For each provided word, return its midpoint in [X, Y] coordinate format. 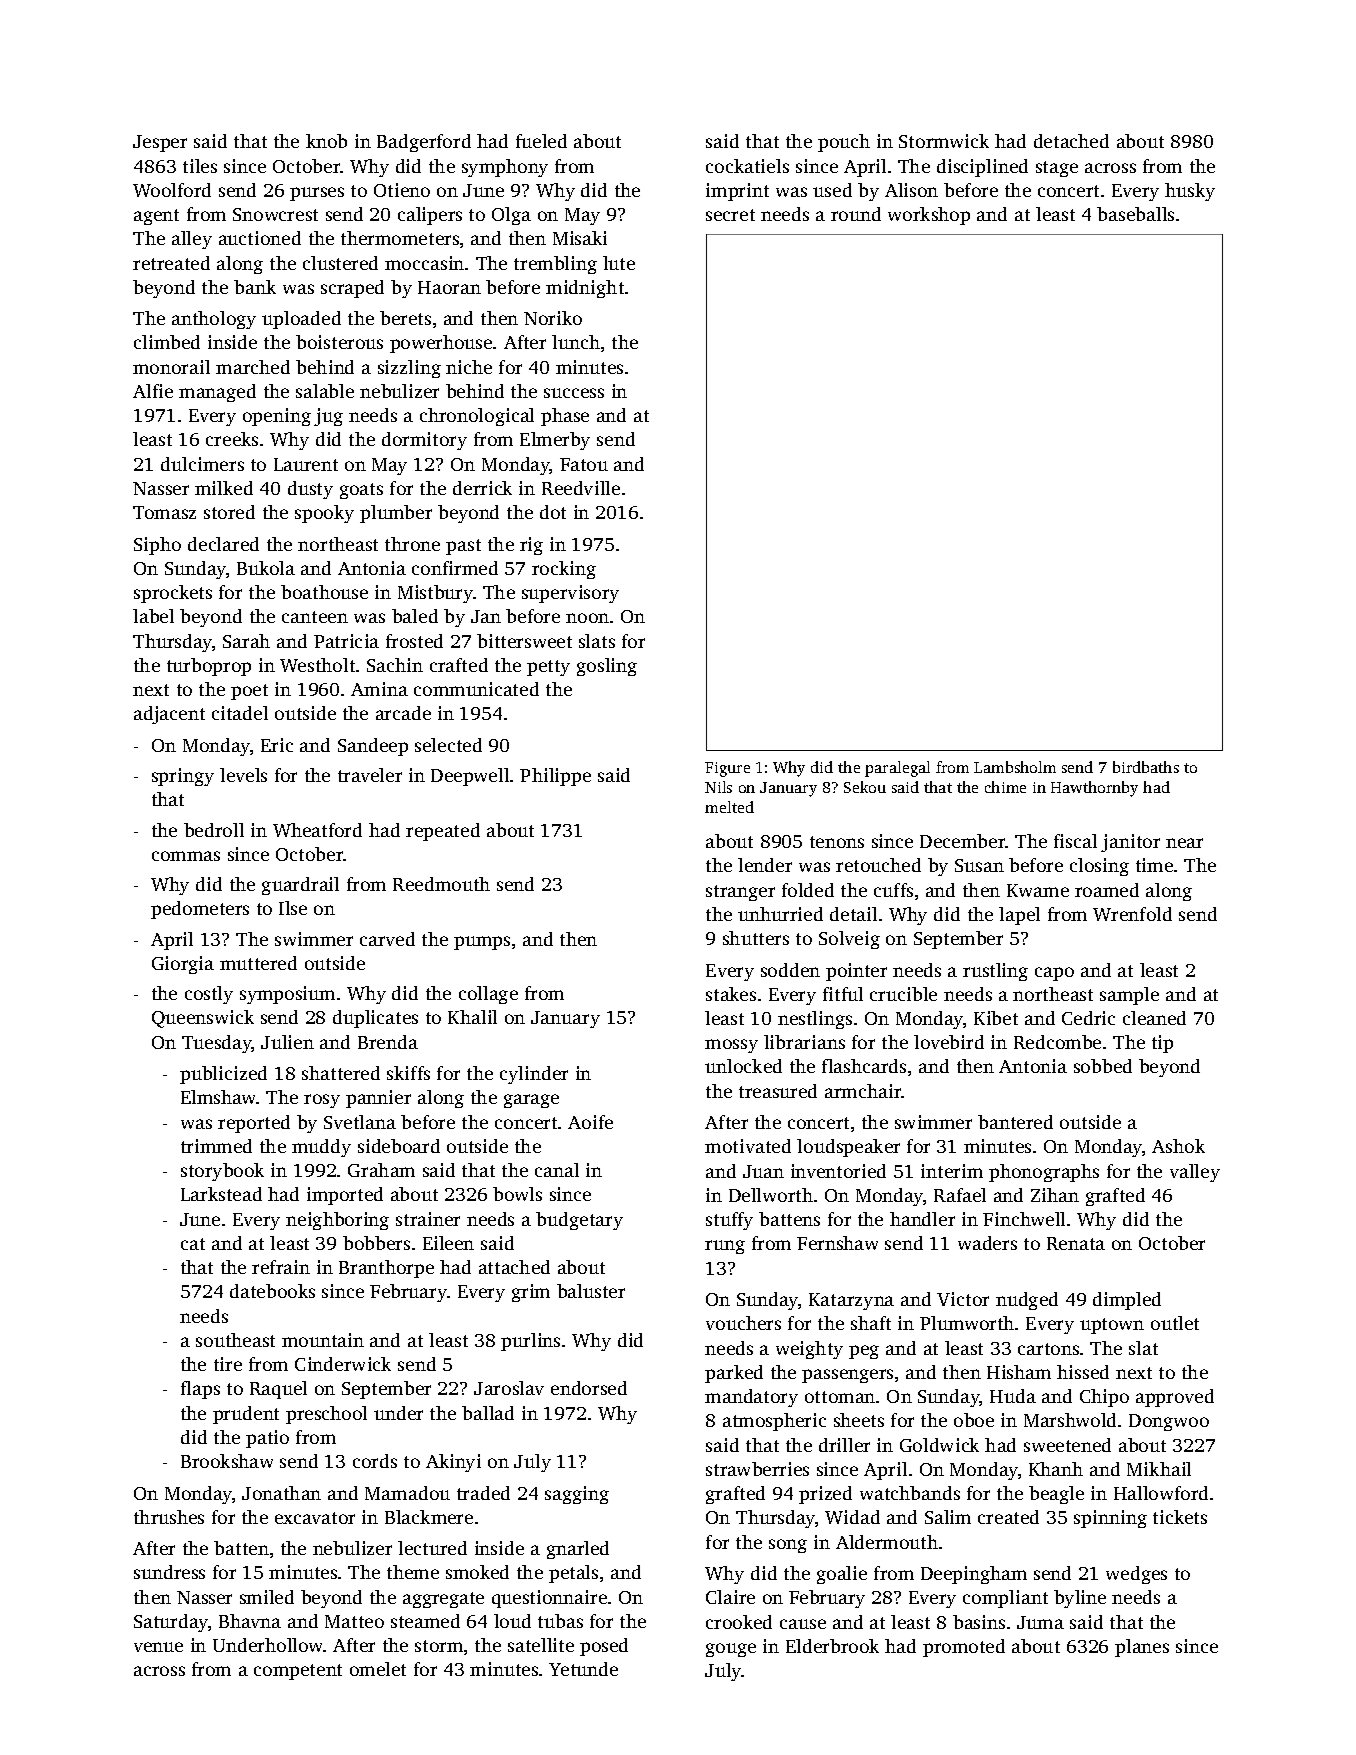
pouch [844, 143]
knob [326, 141]
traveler [370, 775]
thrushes [169, 1517]
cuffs [893, 890]
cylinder [534, 1075]
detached [1071, 141]
